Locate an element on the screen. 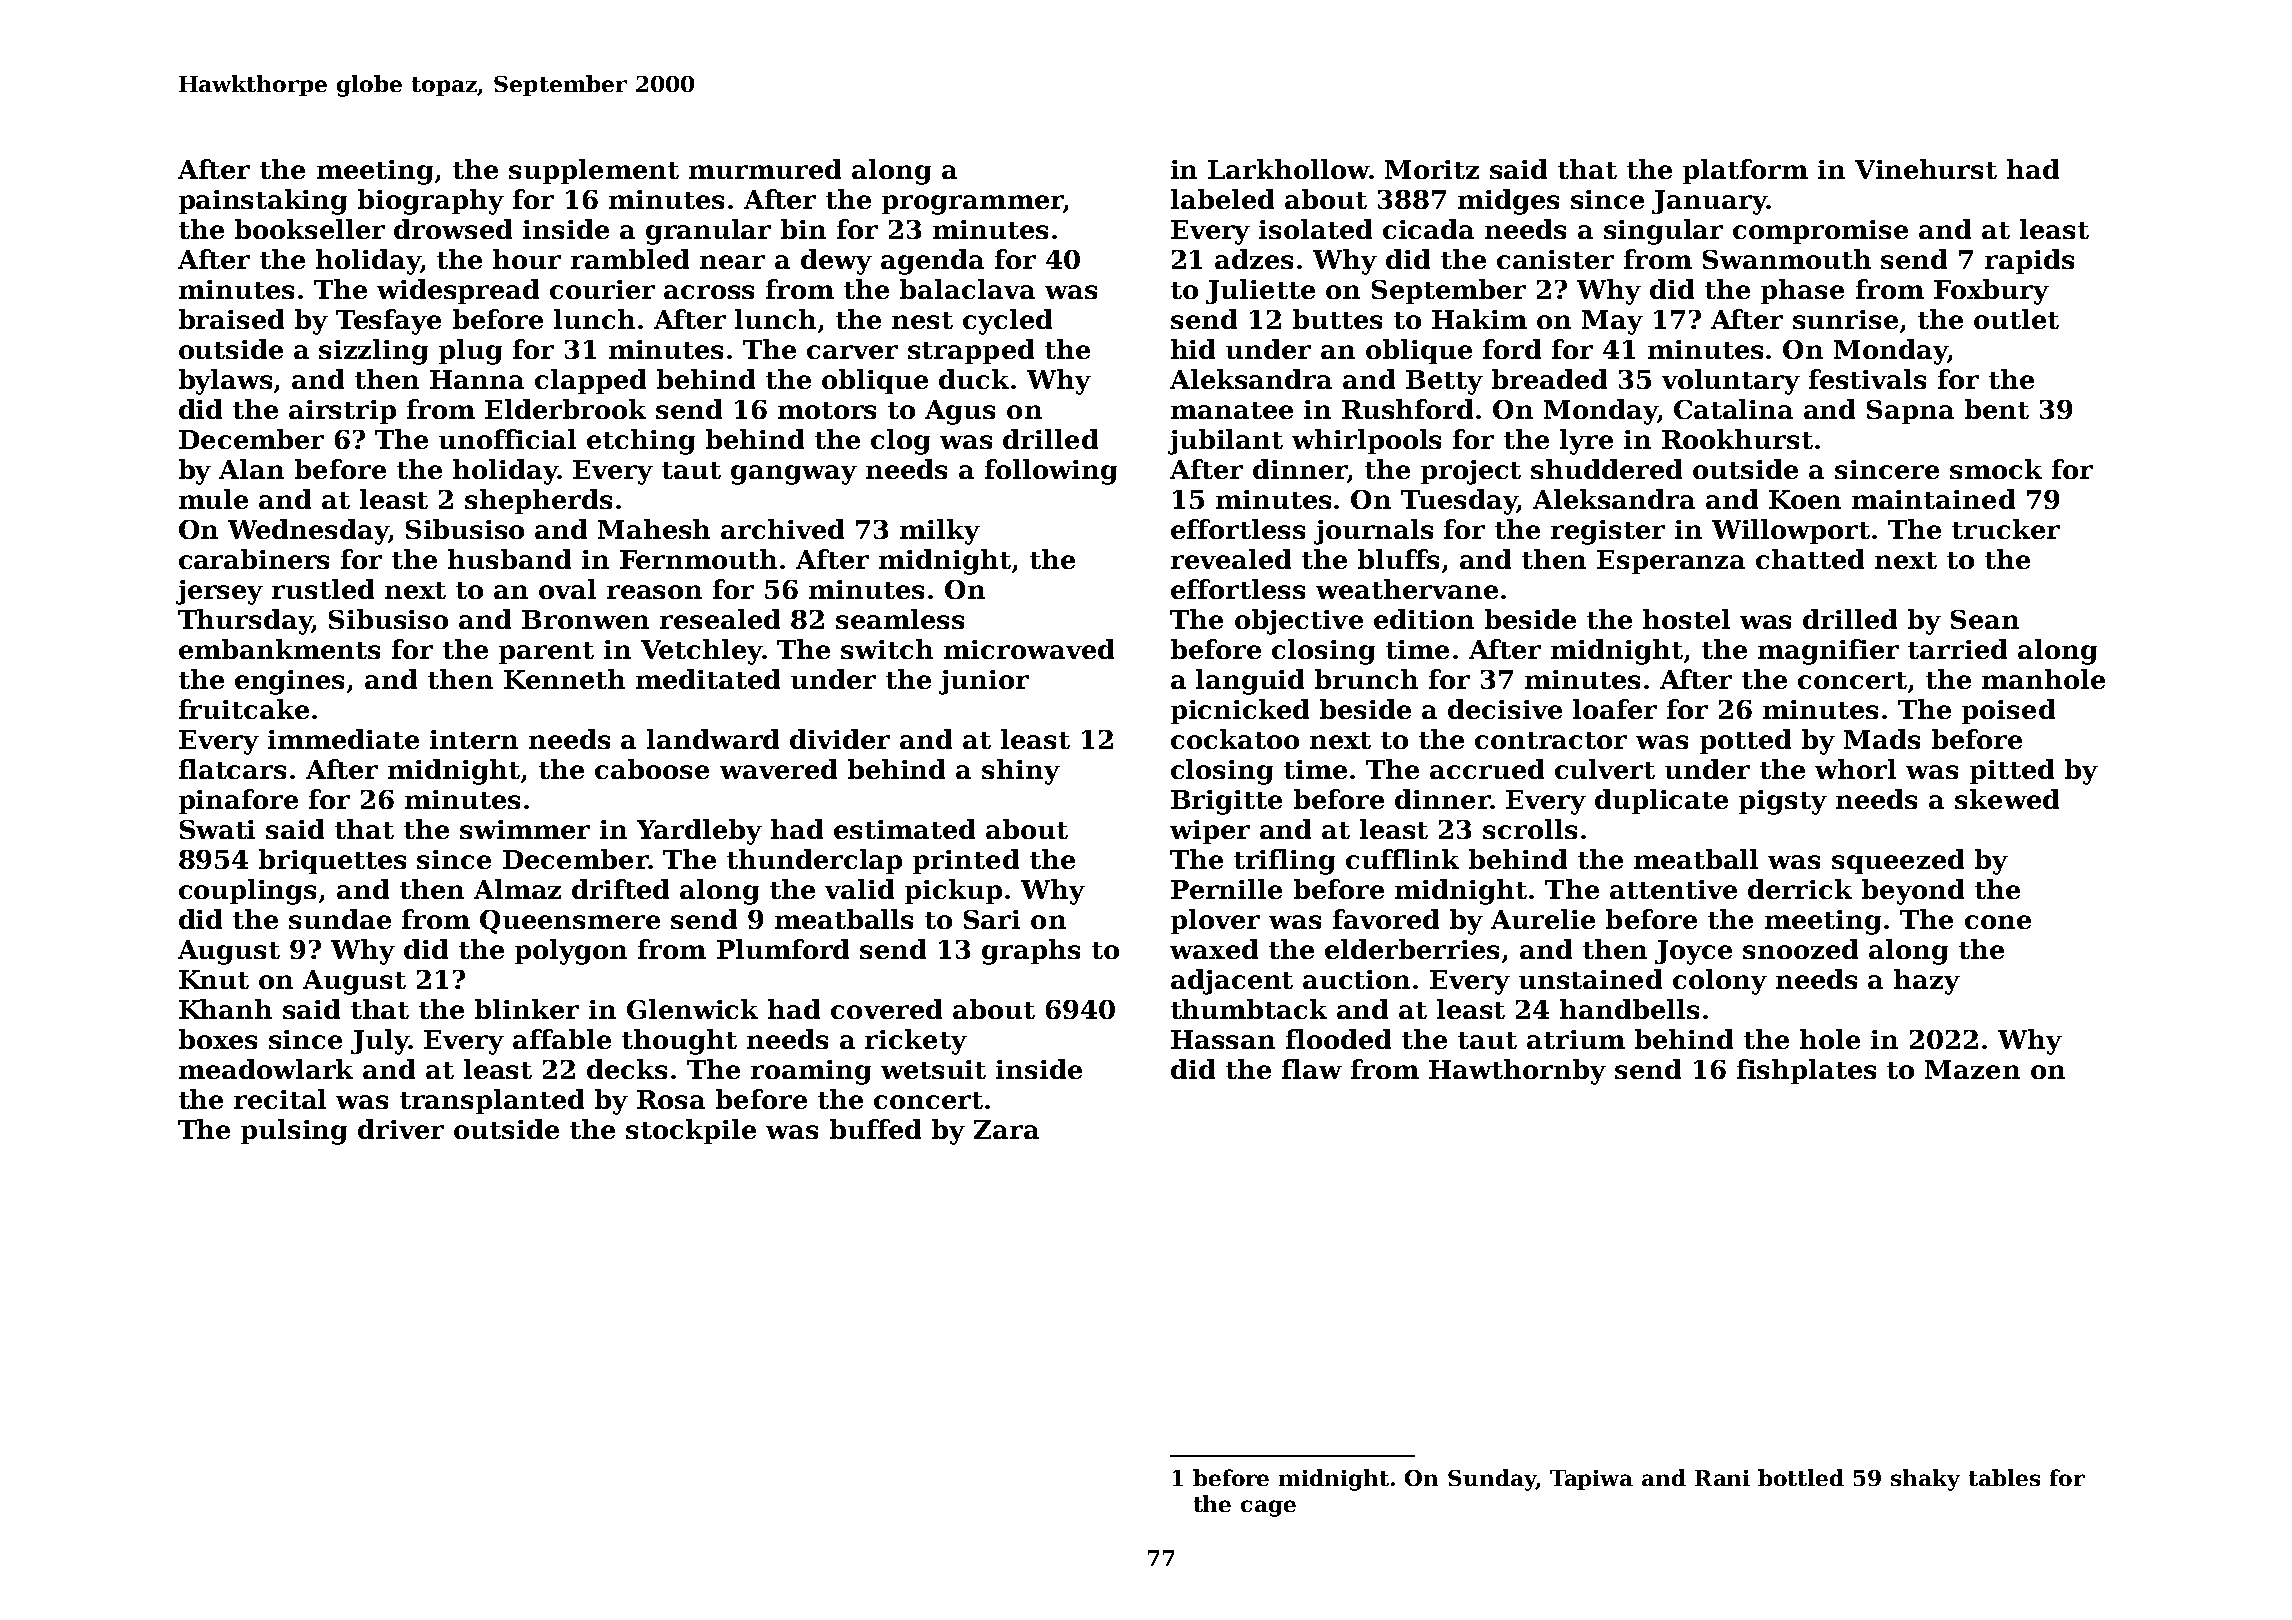 The width and height of the screenshot is (2292, 1620). squeezed is located at coordinates (1898, 861).
